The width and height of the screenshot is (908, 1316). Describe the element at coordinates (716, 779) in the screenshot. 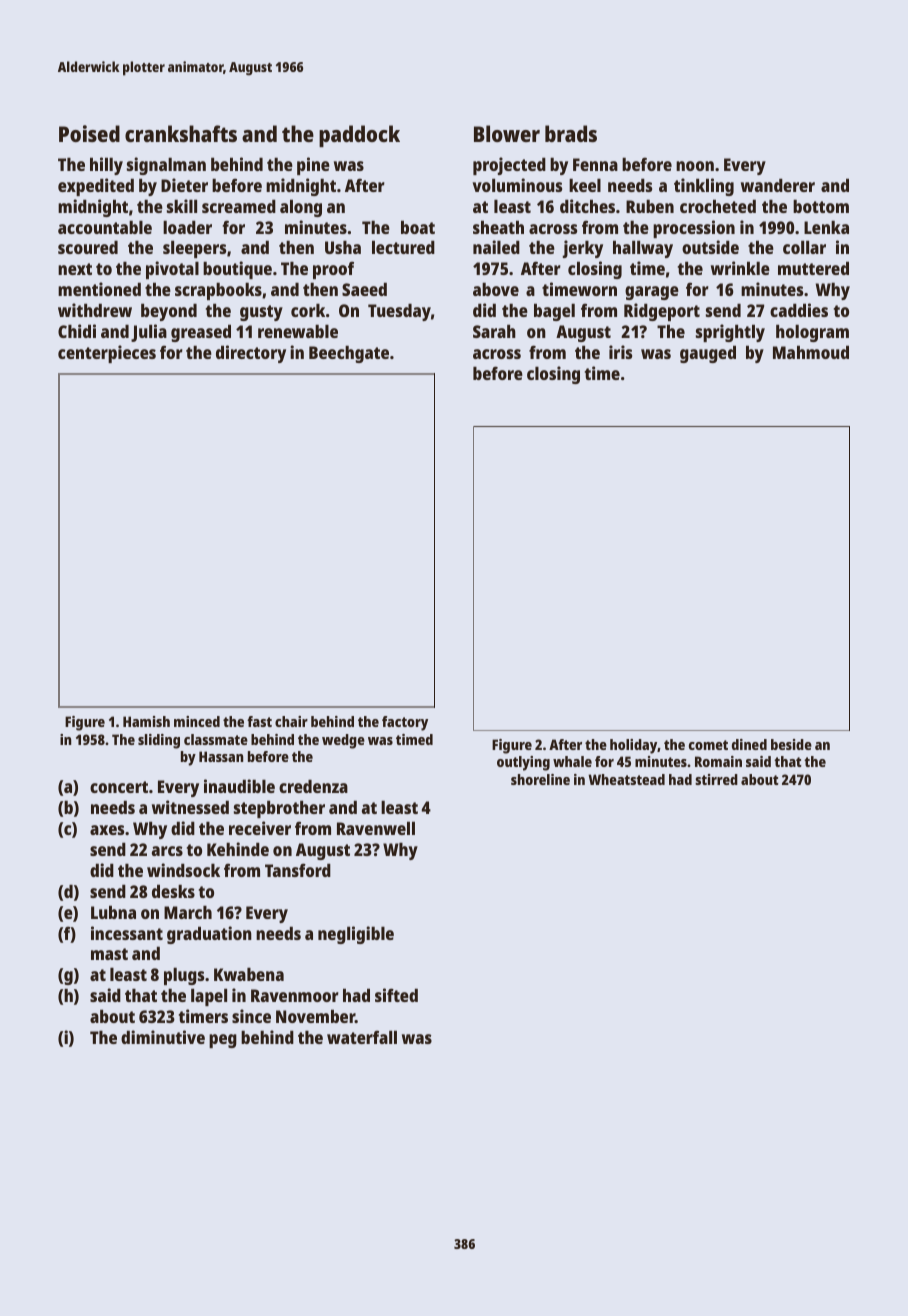

I see `stirred` at that location.
